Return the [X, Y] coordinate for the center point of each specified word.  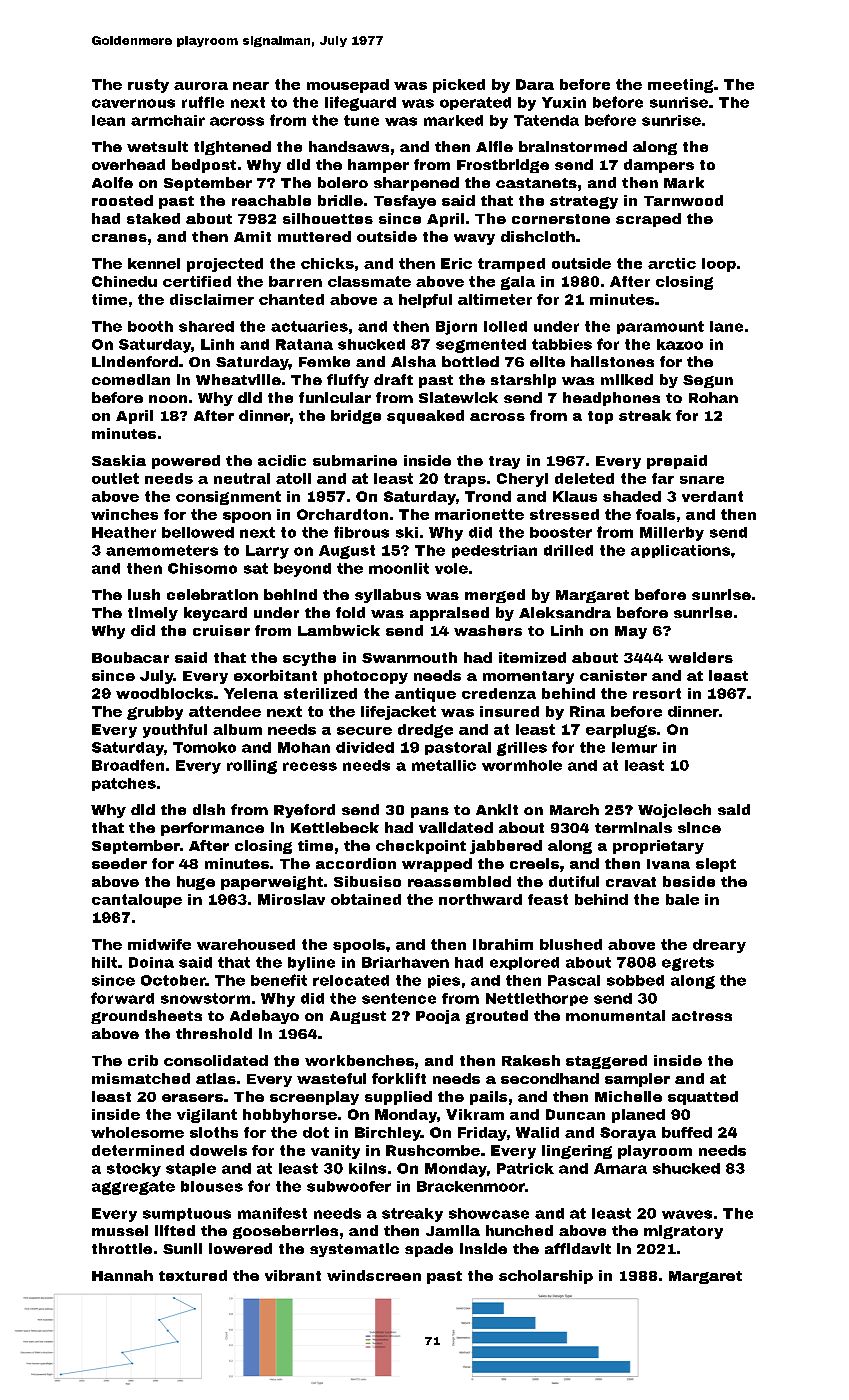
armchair [168, 120]
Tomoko [204, 747]
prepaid [677, 462]
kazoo [680, 344]
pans [430, 812]
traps [465, 480]
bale [682, 899]
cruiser [221, 630]
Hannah [122, 1275]
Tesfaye [405, 202]
